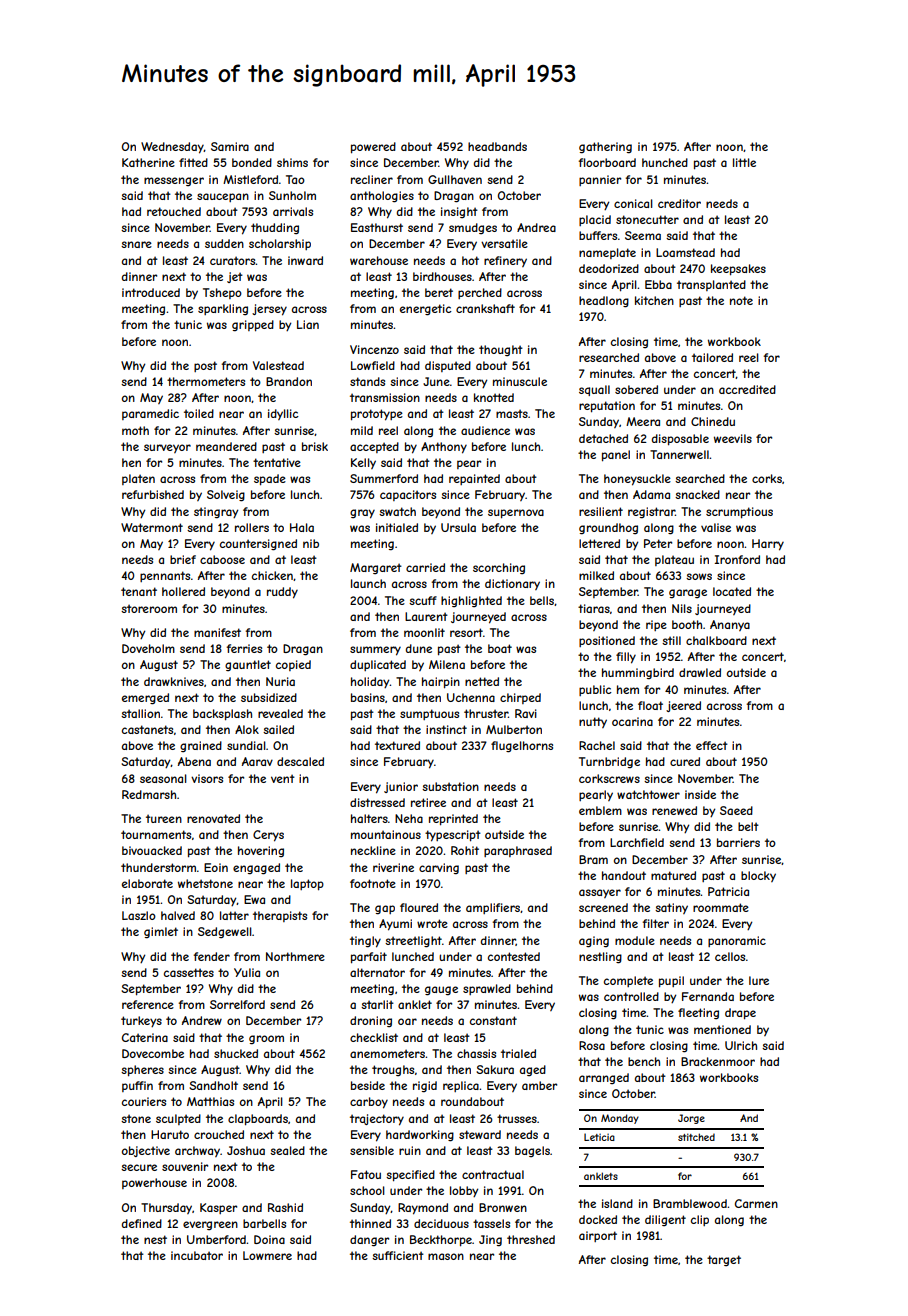 The height and width of the document is (1316, 908). What do you see at coordinates (292, 162) in the document?
I see `shims` at bounding box center [292, 162].
